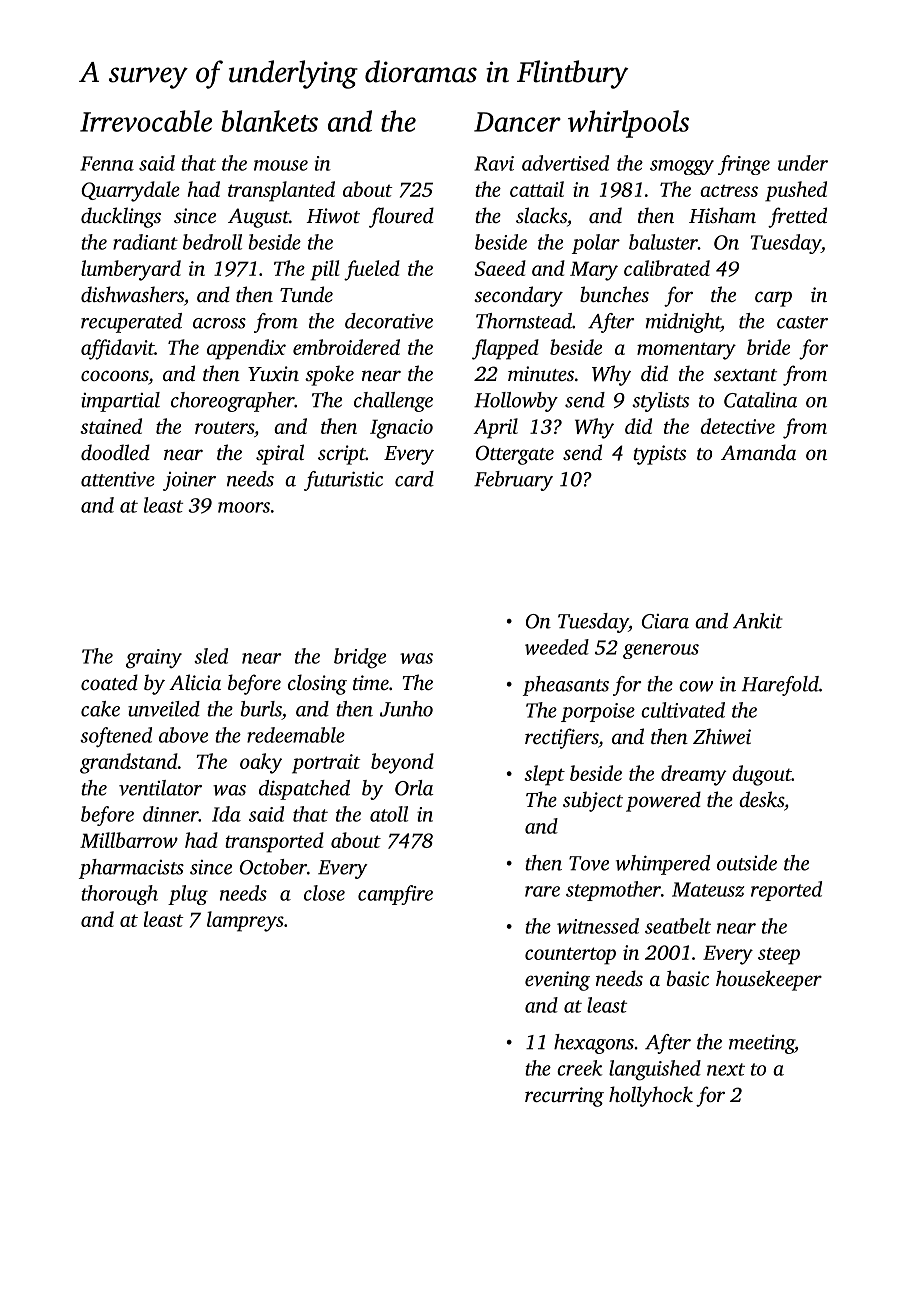  What do you see at coordinates (146, 121) in the document?
I see `Irrevocable` at bounding box center [146, 121].
